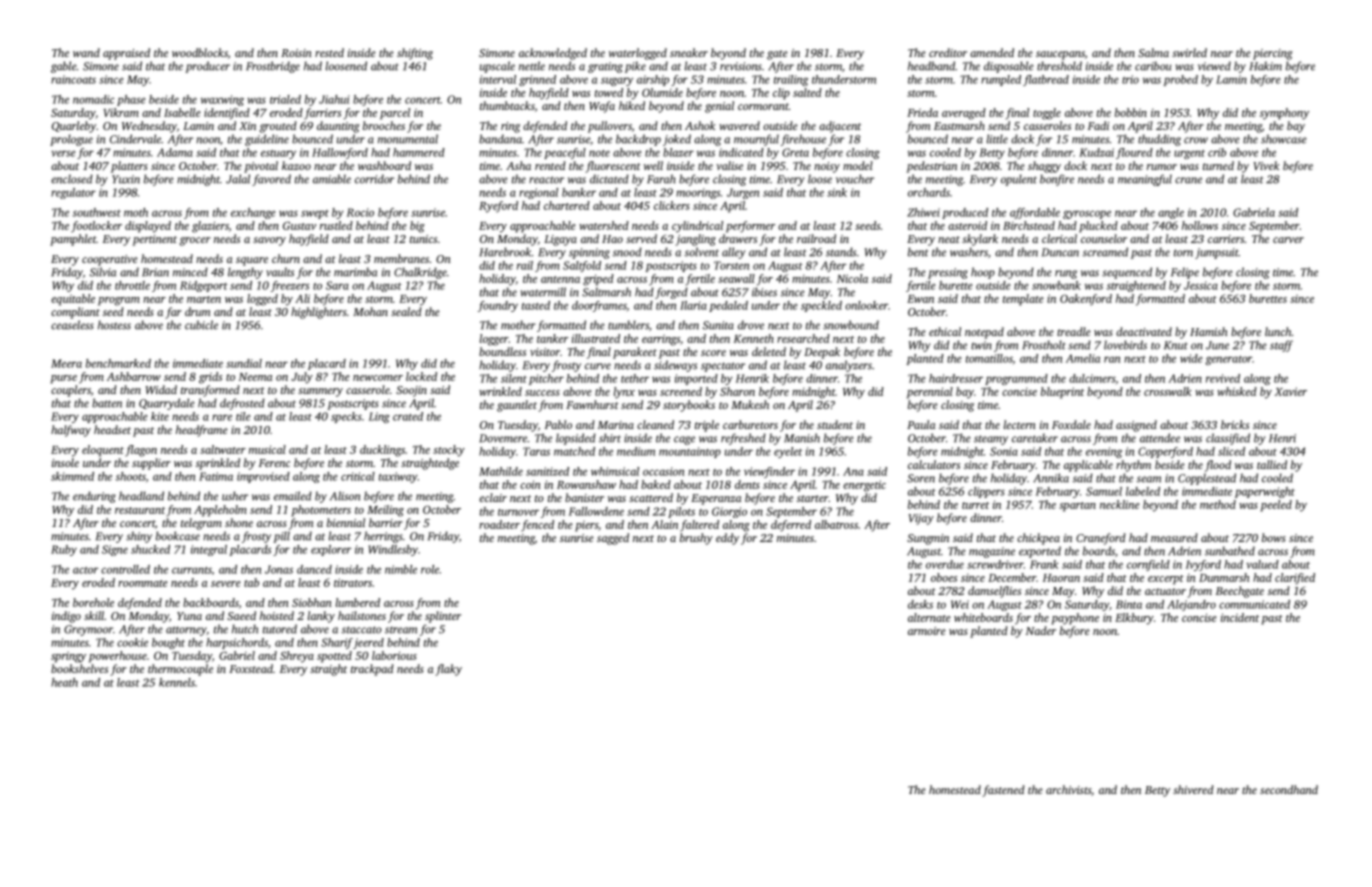 The height and width of the page is (887, 1372). I want to click on insole, so click(65, 462).
